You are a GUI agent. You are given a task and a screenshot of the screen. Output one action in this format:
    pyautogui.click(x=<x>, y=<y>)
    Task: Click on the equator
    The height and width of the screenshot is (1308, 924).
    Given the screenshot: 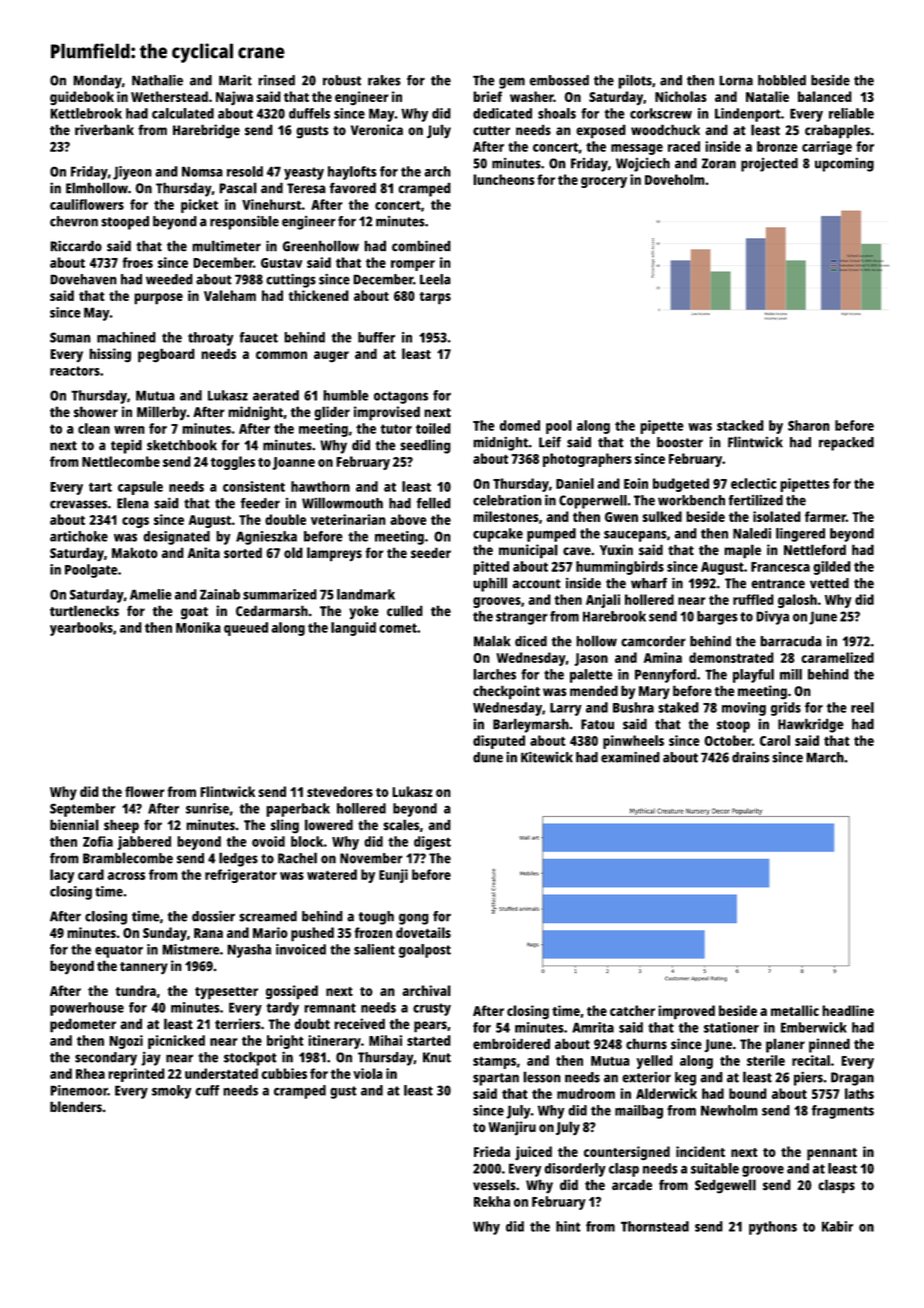 What is the action you would take?
    pyautogui.click(x=119, y=951)
